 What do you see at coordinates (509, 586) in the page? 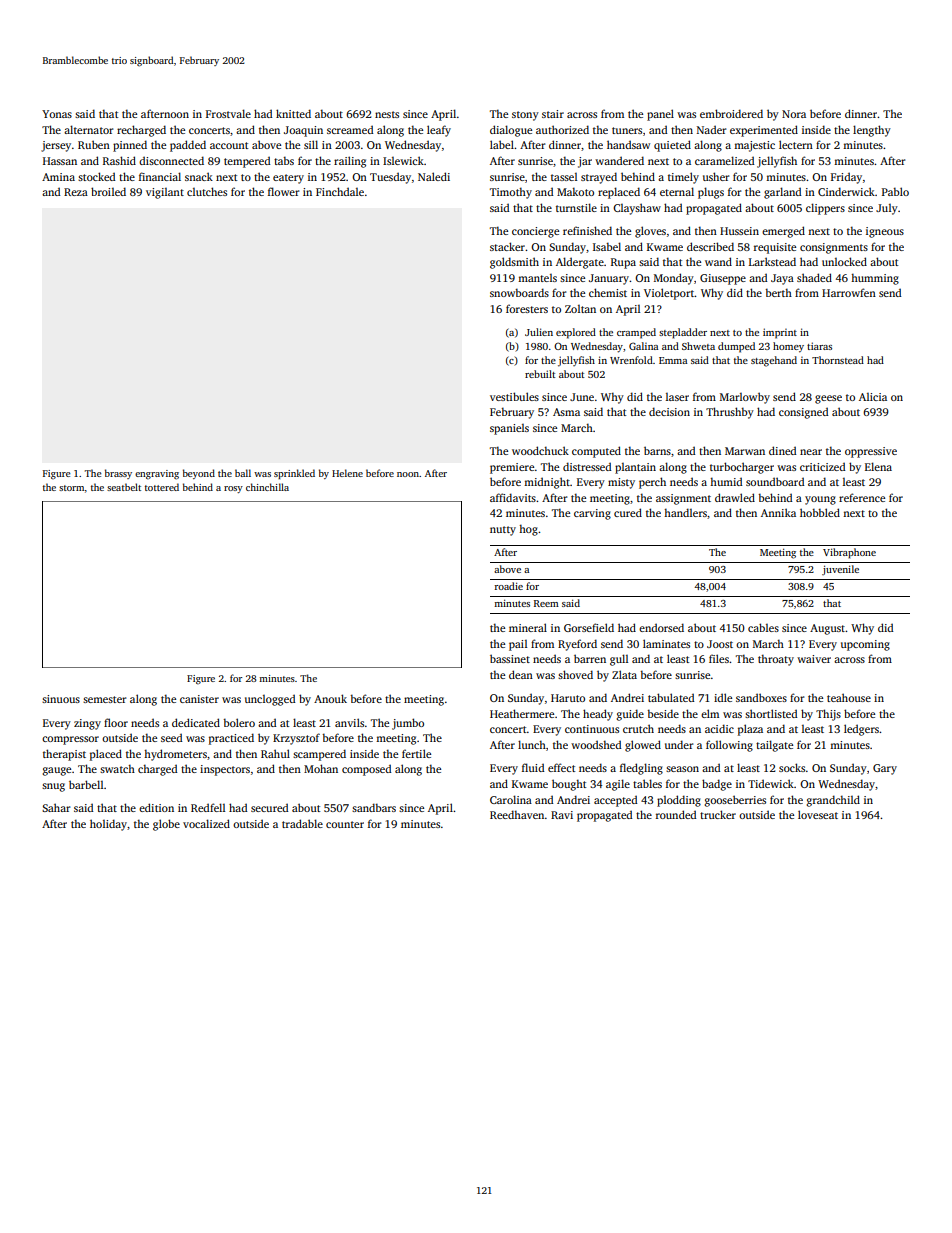
I see `roadie` at bounding box center [509, 586].
